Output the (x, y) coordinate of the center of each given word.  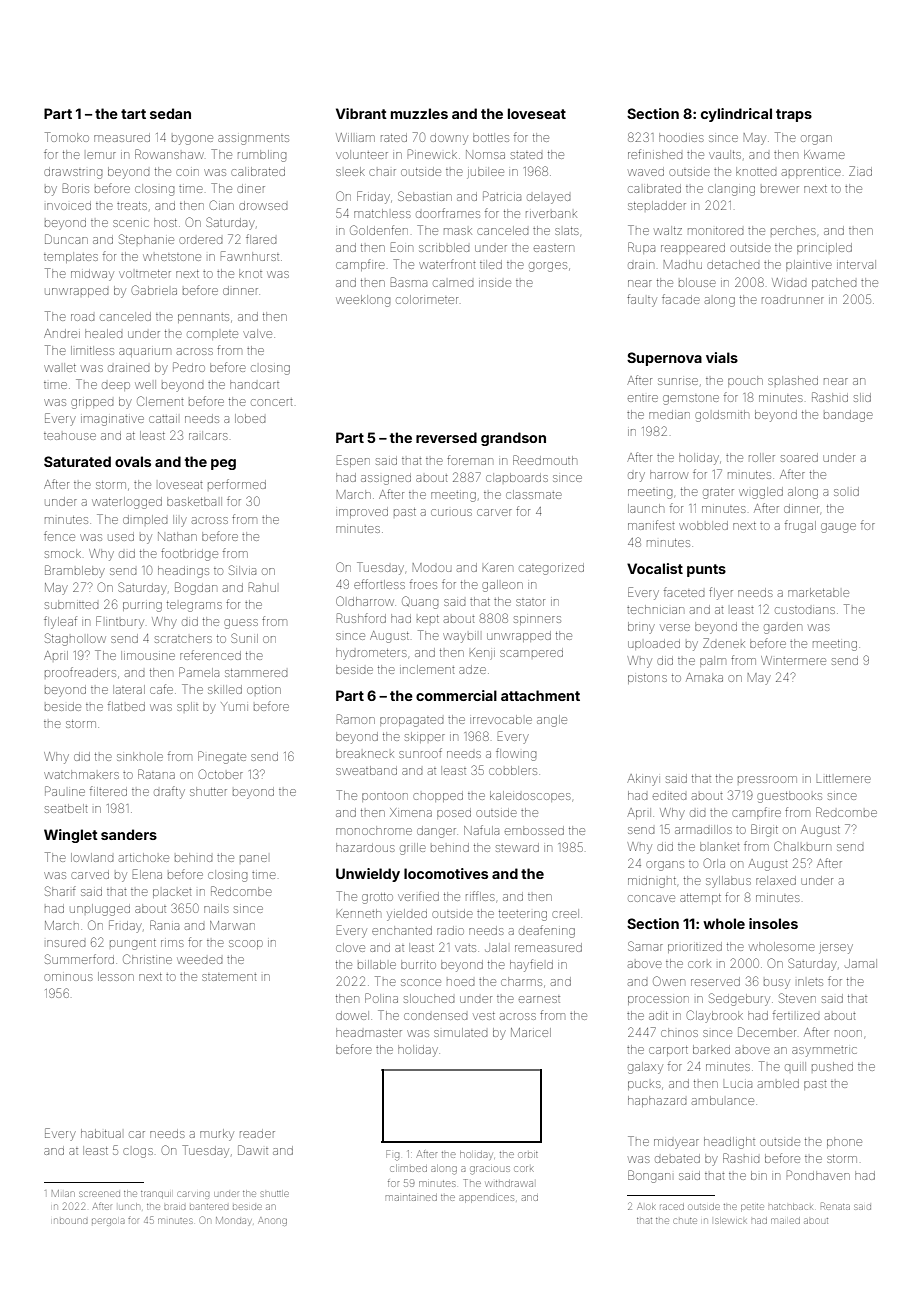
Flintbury (120, 622)
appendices (486, 1199)
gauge (838, 528)
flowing (516, 754)
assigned (386, 480)
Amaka (704, 677)
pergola (108, 1222)
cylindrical (736, 115)
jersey (836, 949)
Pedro (189, 367)
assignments (253, 140)
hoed (460, 982)
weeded (199, 960)
